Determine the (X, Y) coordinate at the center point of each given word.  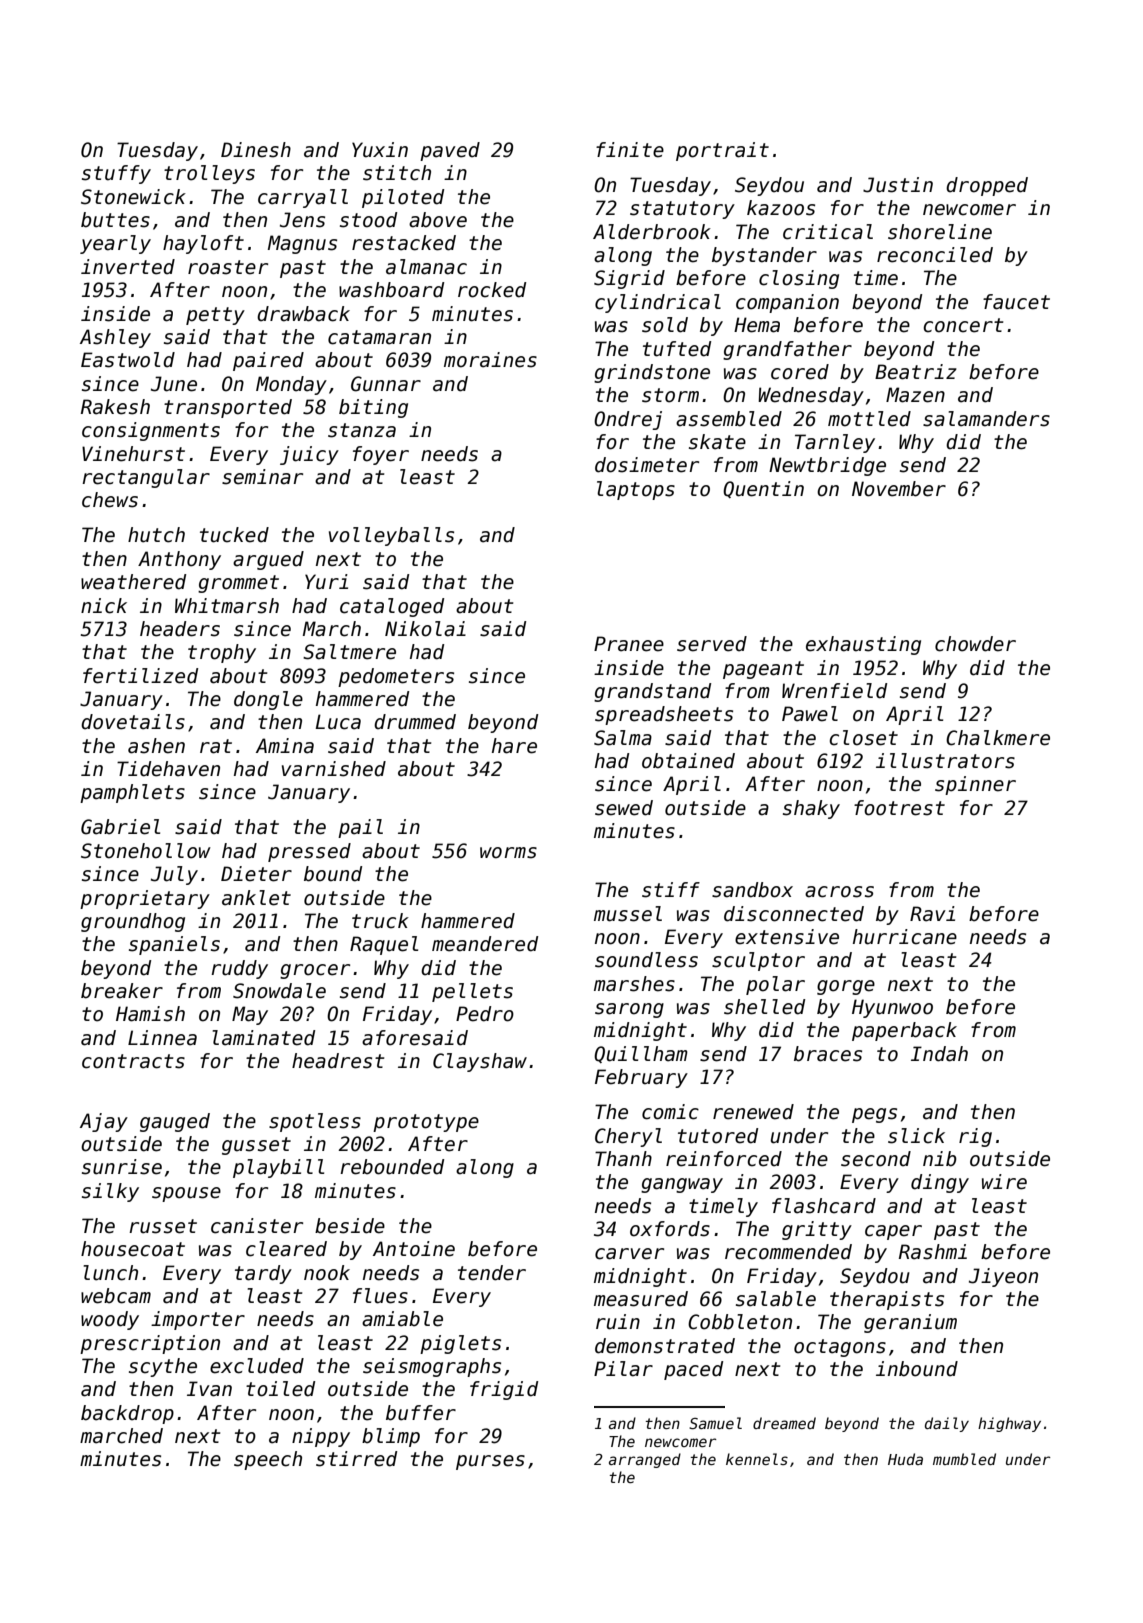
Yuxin (380, 150)
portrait (722, 151)
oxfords (670, 1229)
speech (268, 1460)
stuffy (116, 174)
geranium (910, 1323)
